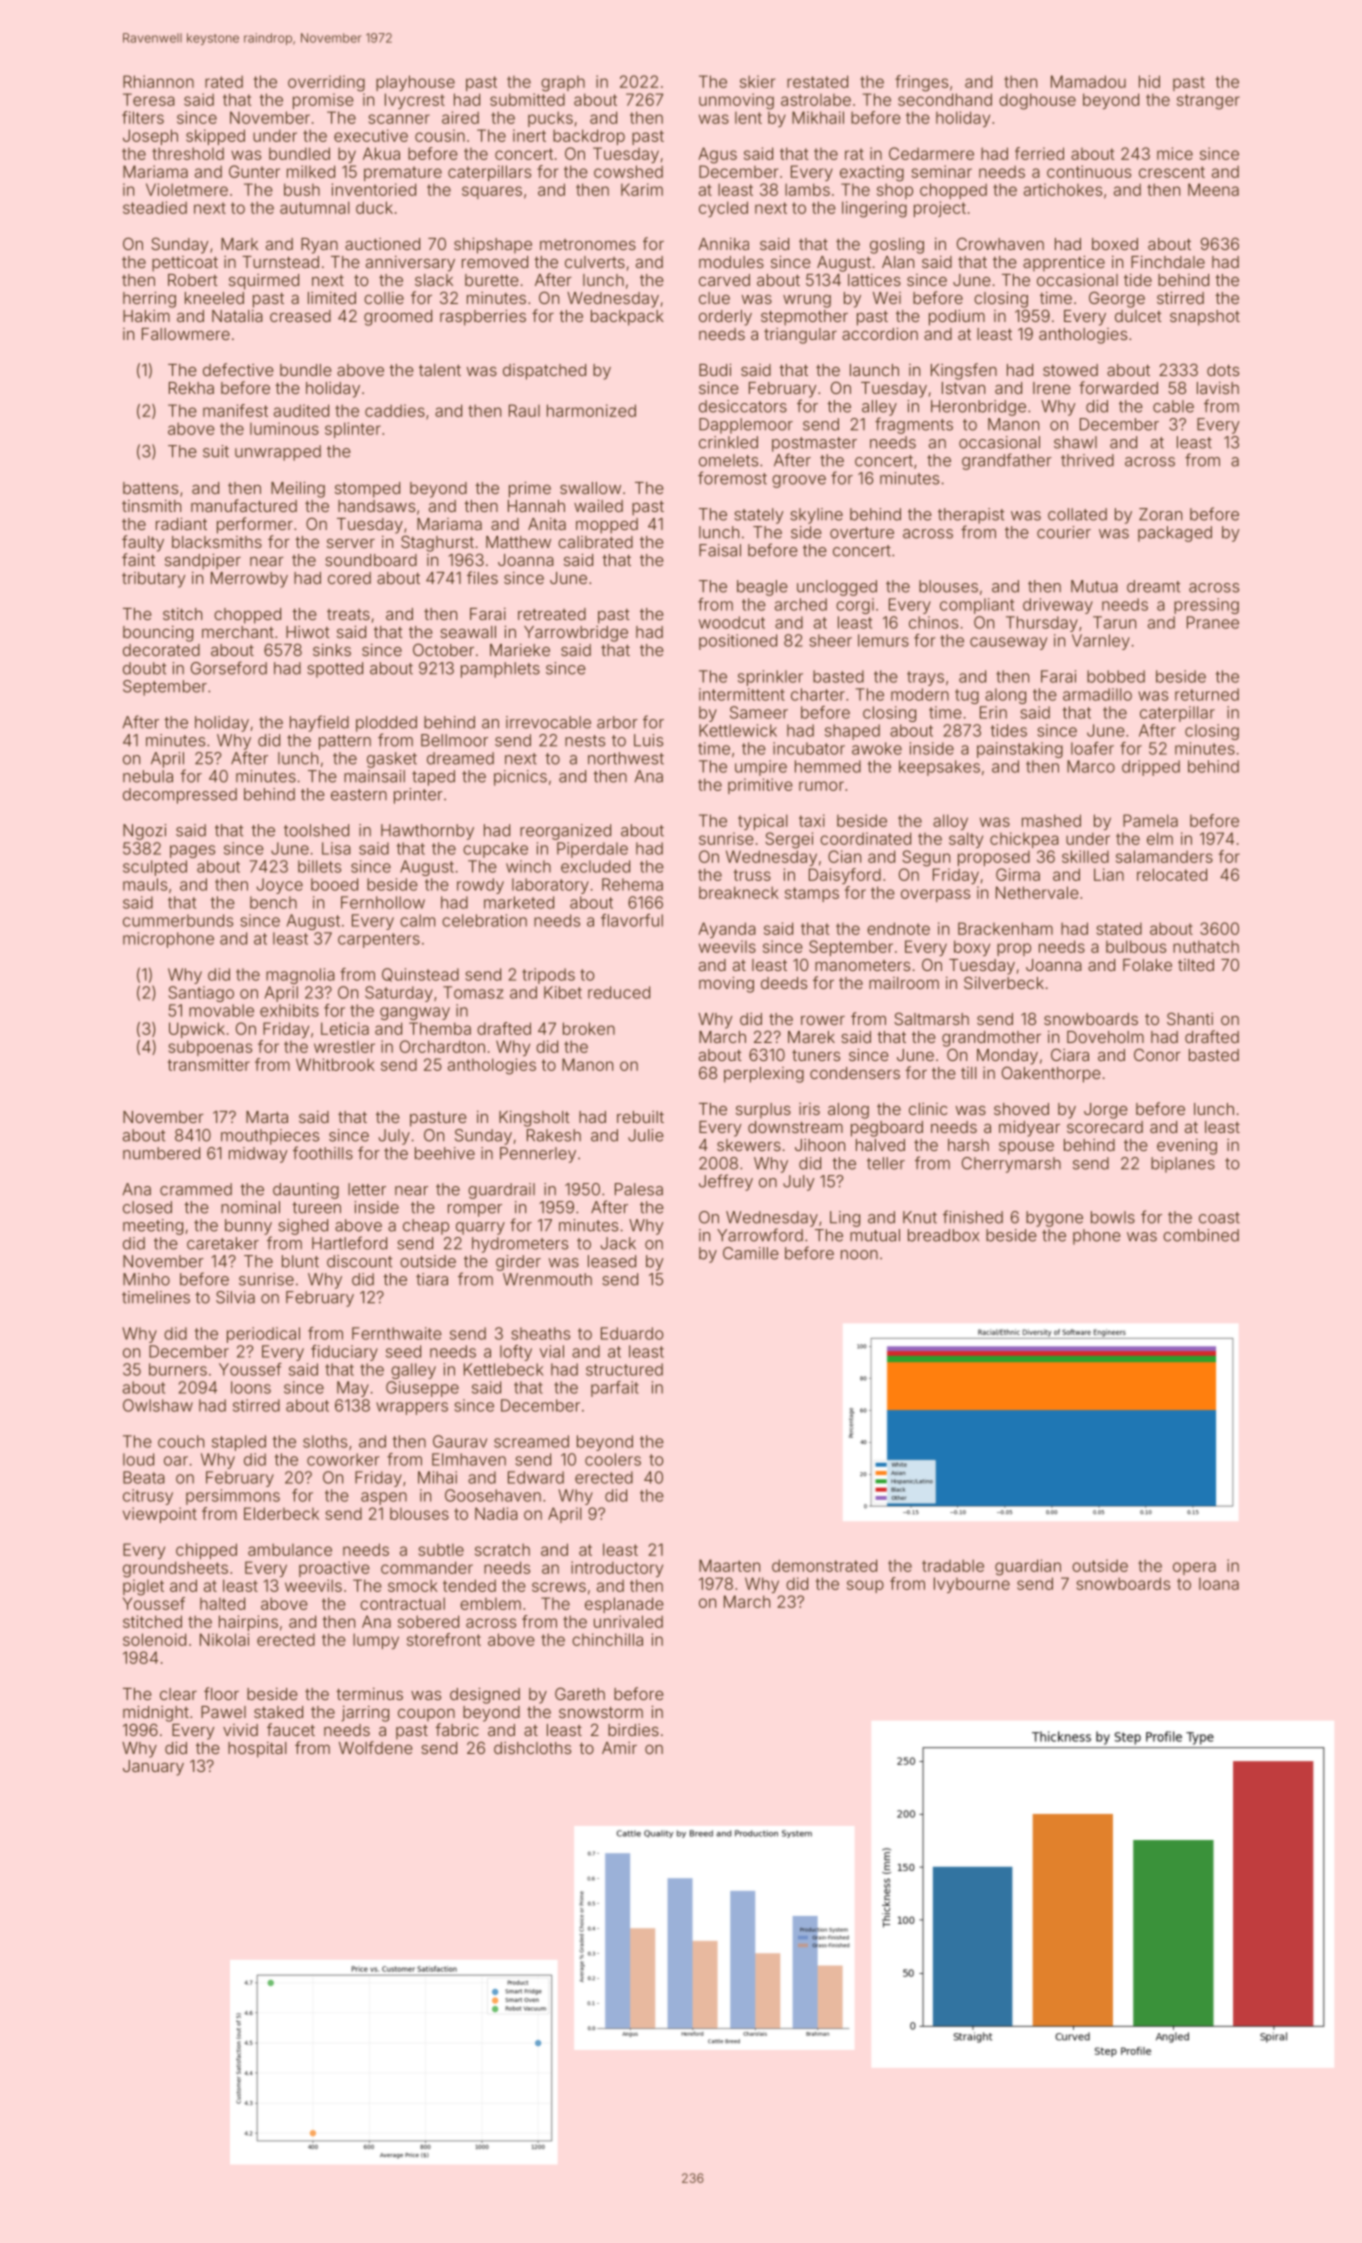 This screenshot has height=2243, width=1362. What do you see at coordinates (818, 117) in the screenshot?
I see `Mikhail` at bounding box center [818, 117].
